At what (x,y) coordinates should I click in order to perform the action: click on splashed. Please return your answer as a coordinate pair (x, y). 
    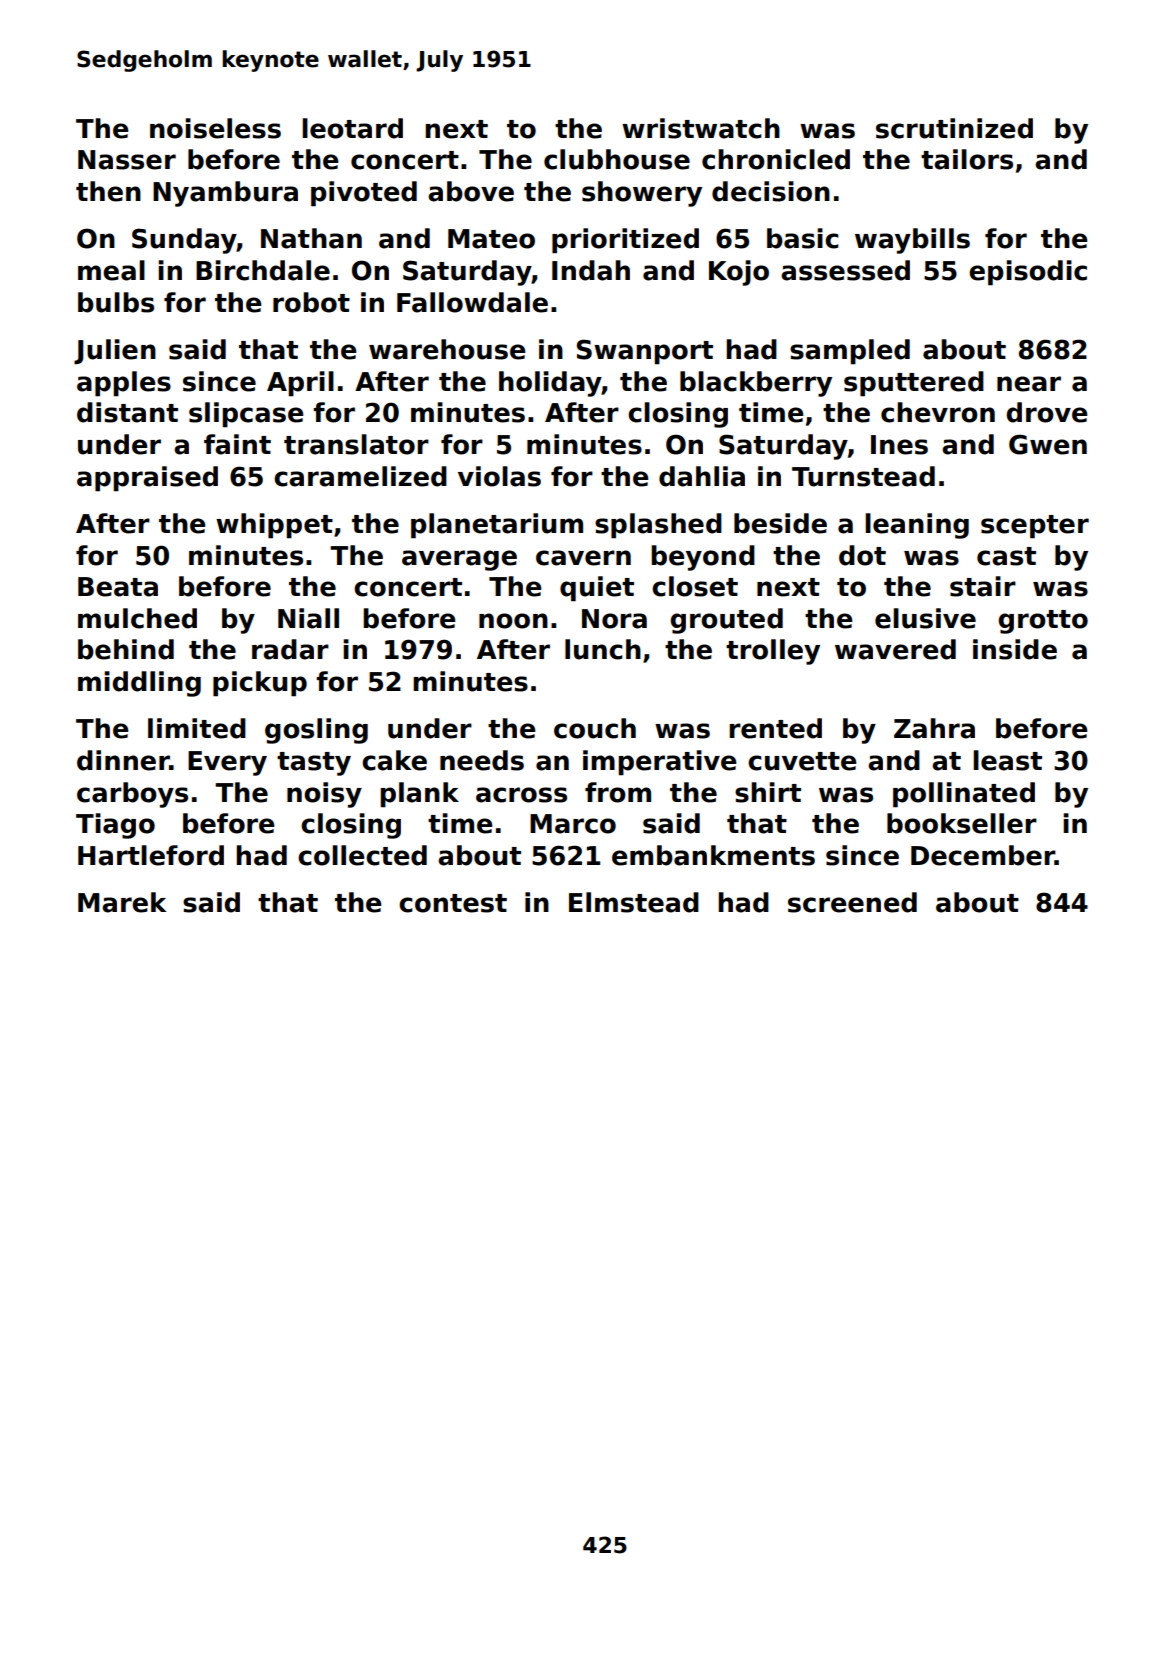
    Looking at the image, I should click on (658, 526).
